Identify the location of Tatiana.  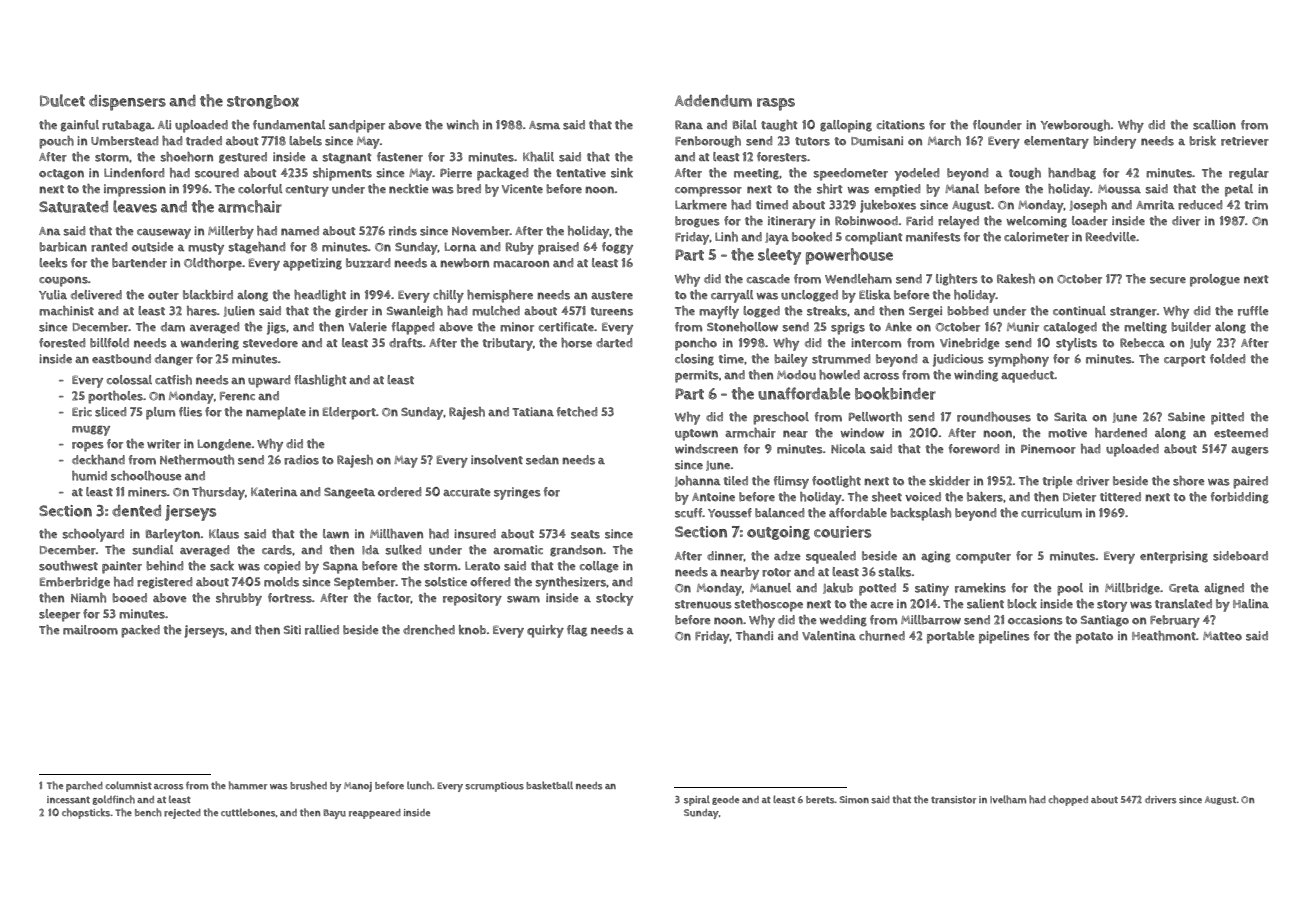
(533, 411).
